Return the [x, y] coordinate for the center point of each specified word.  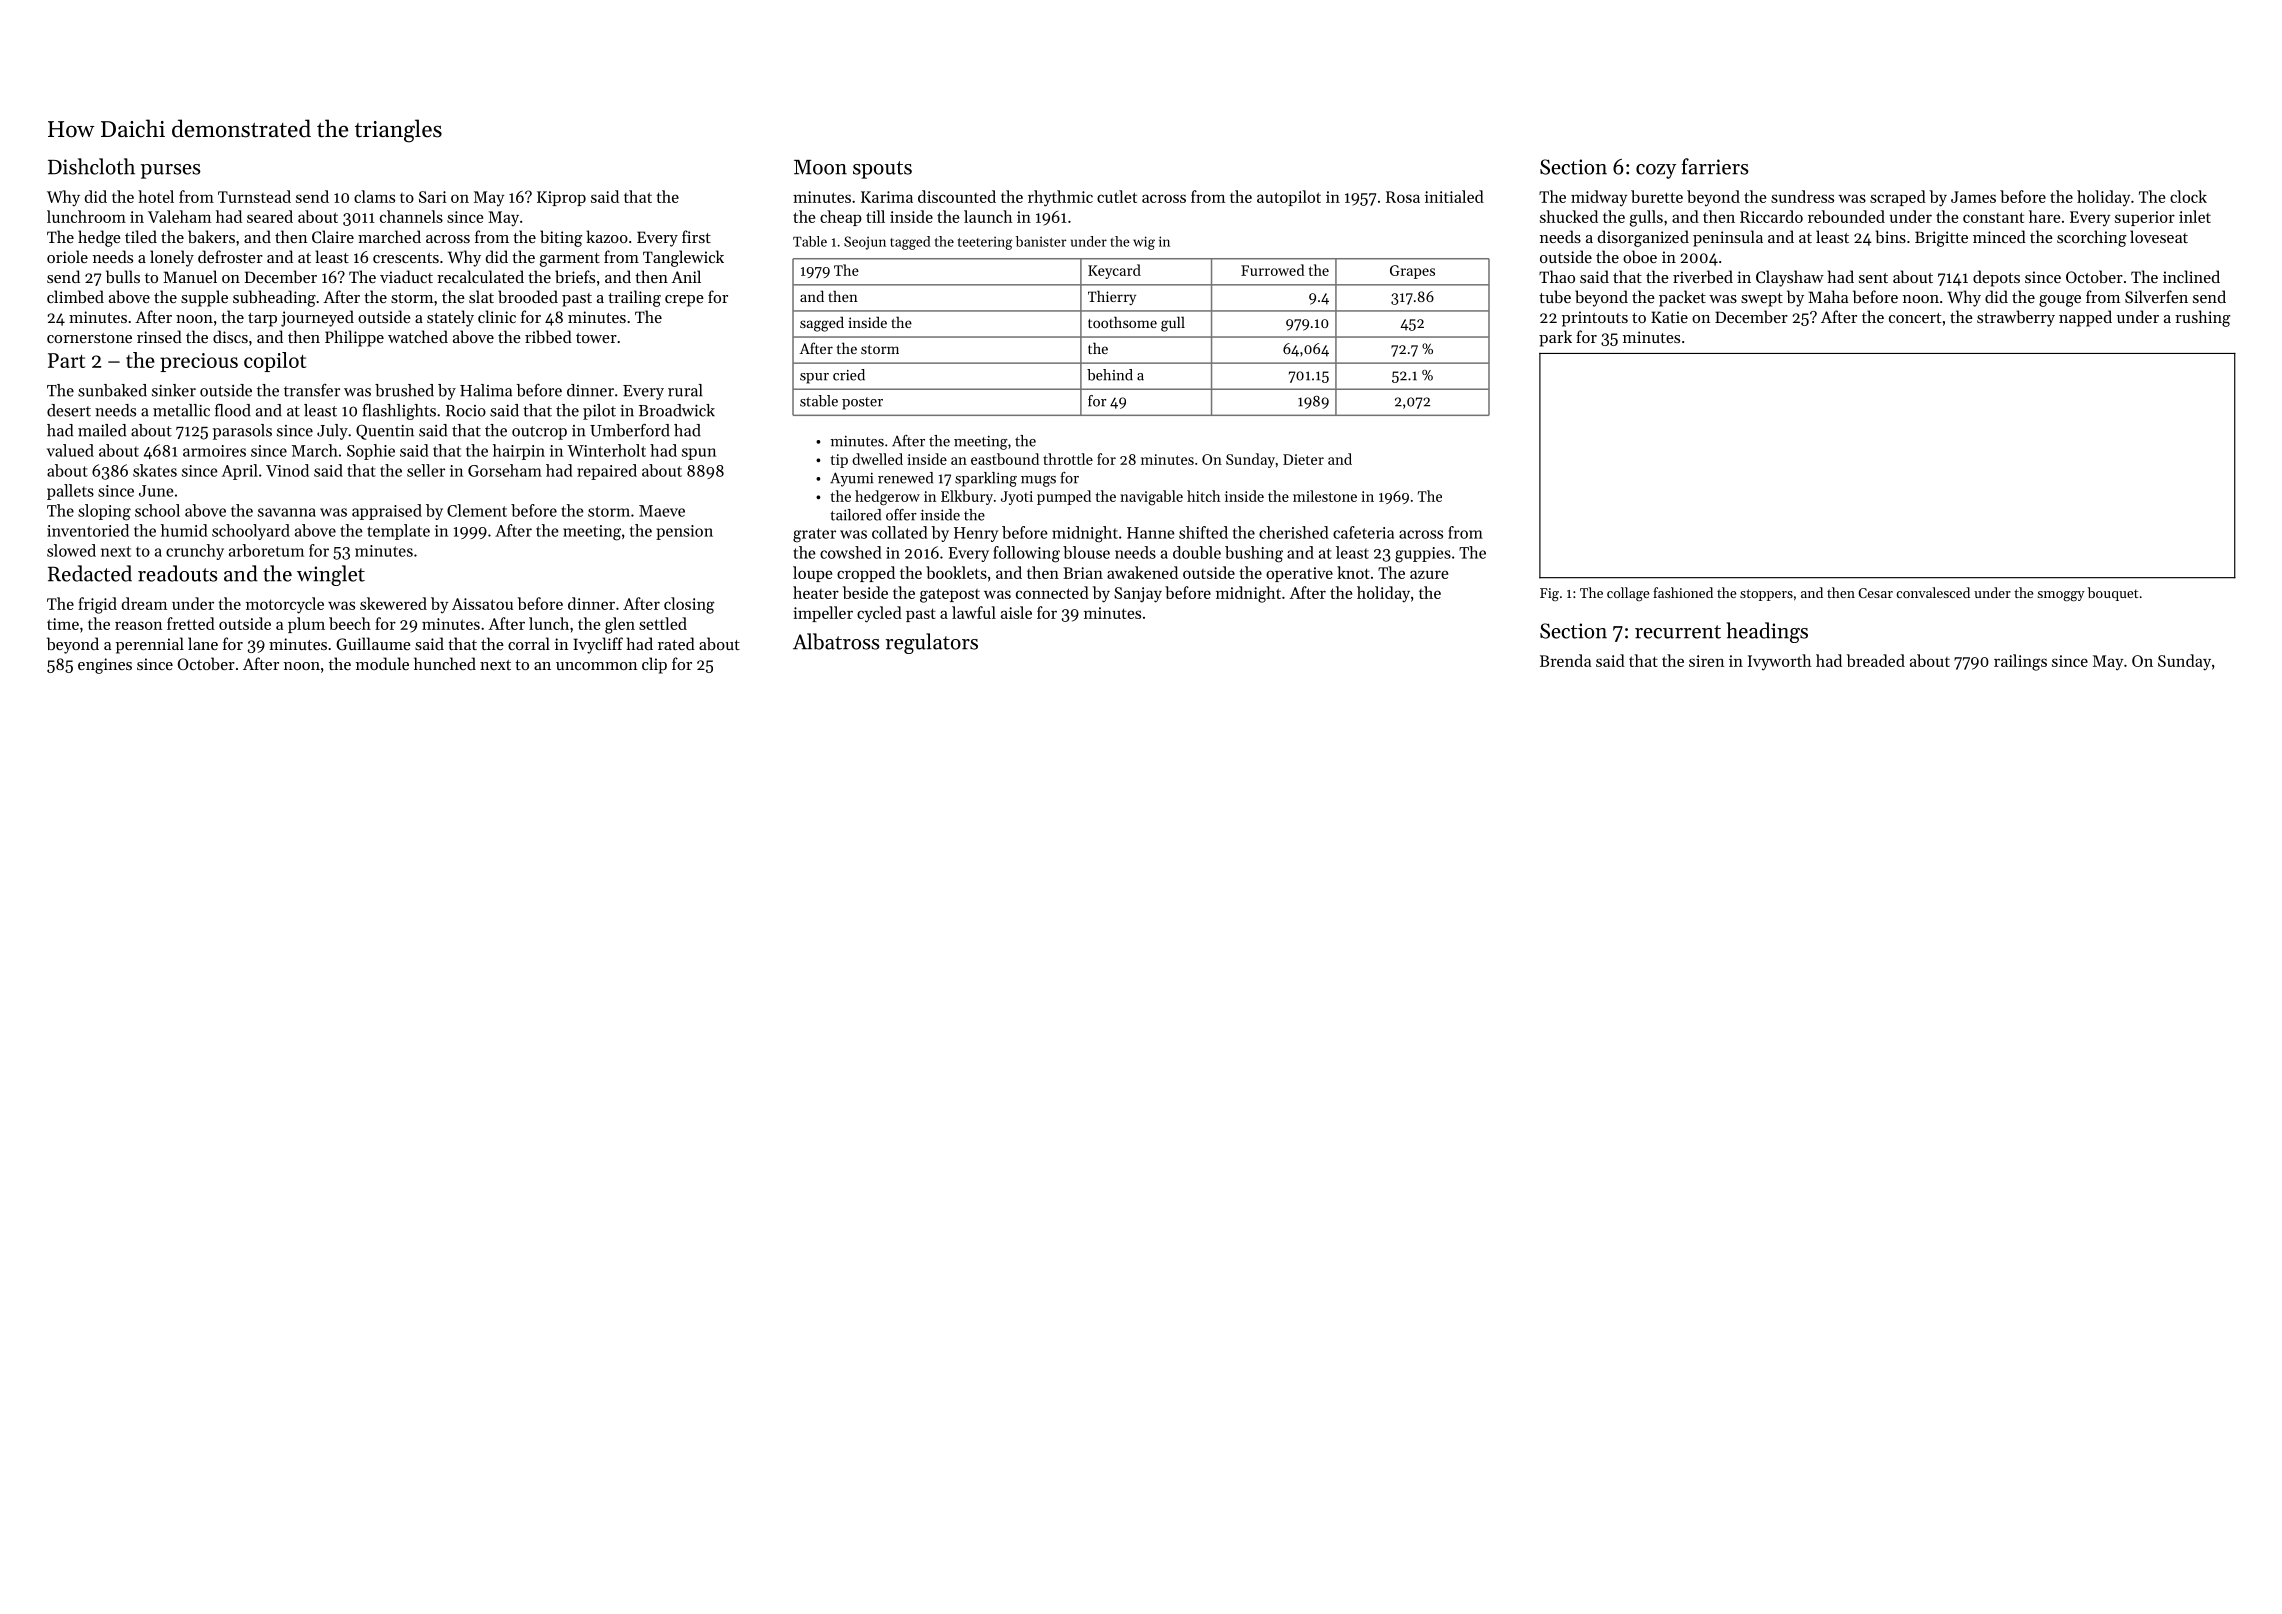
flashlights [399, 412]
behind [1110, 375]
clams [374, 196]
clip [654, 665]
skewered [393, 603]
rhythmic [1060, 198]
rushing [2202, 318]
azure [1429, 574]
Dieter [1303, 459]
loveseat [2159, 236]
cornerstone [89, 338]
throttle [1068, 459]
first [696, 236]
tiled [141, 236]
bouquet [2113, 594]
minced [1999, 236]
